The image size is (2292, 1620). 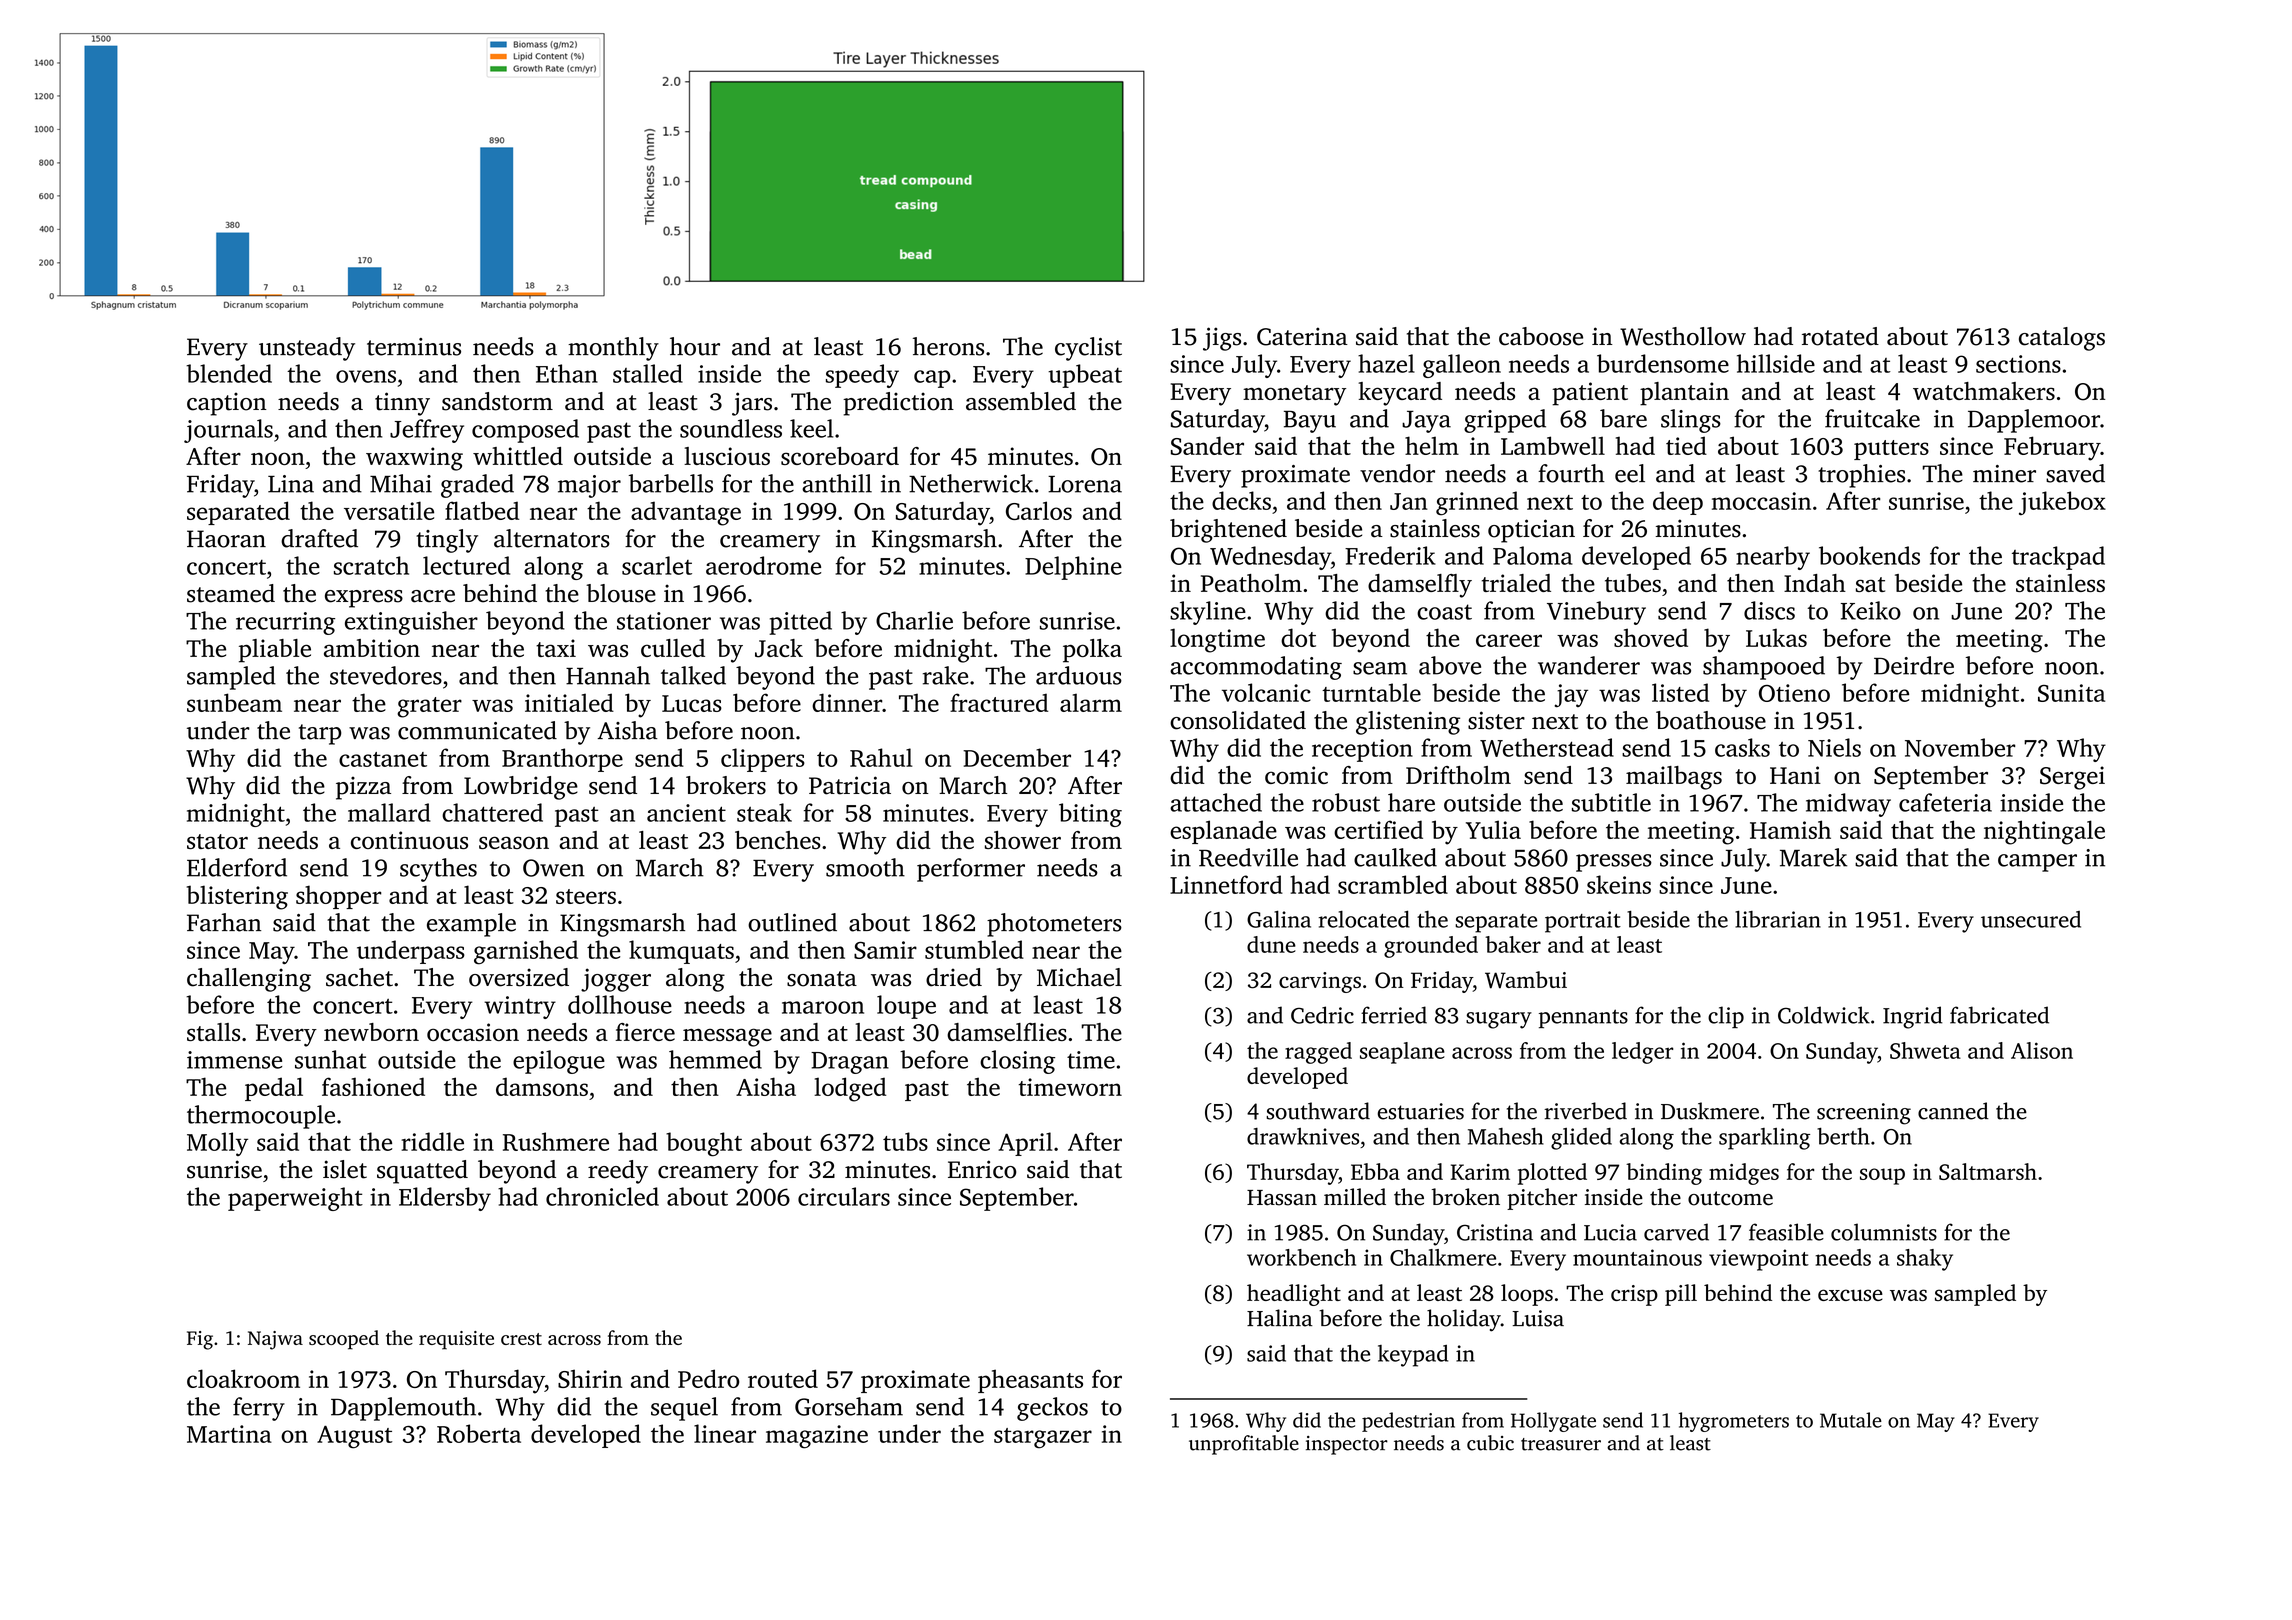 I want to click on tarp, so click(x=320, y=734).
